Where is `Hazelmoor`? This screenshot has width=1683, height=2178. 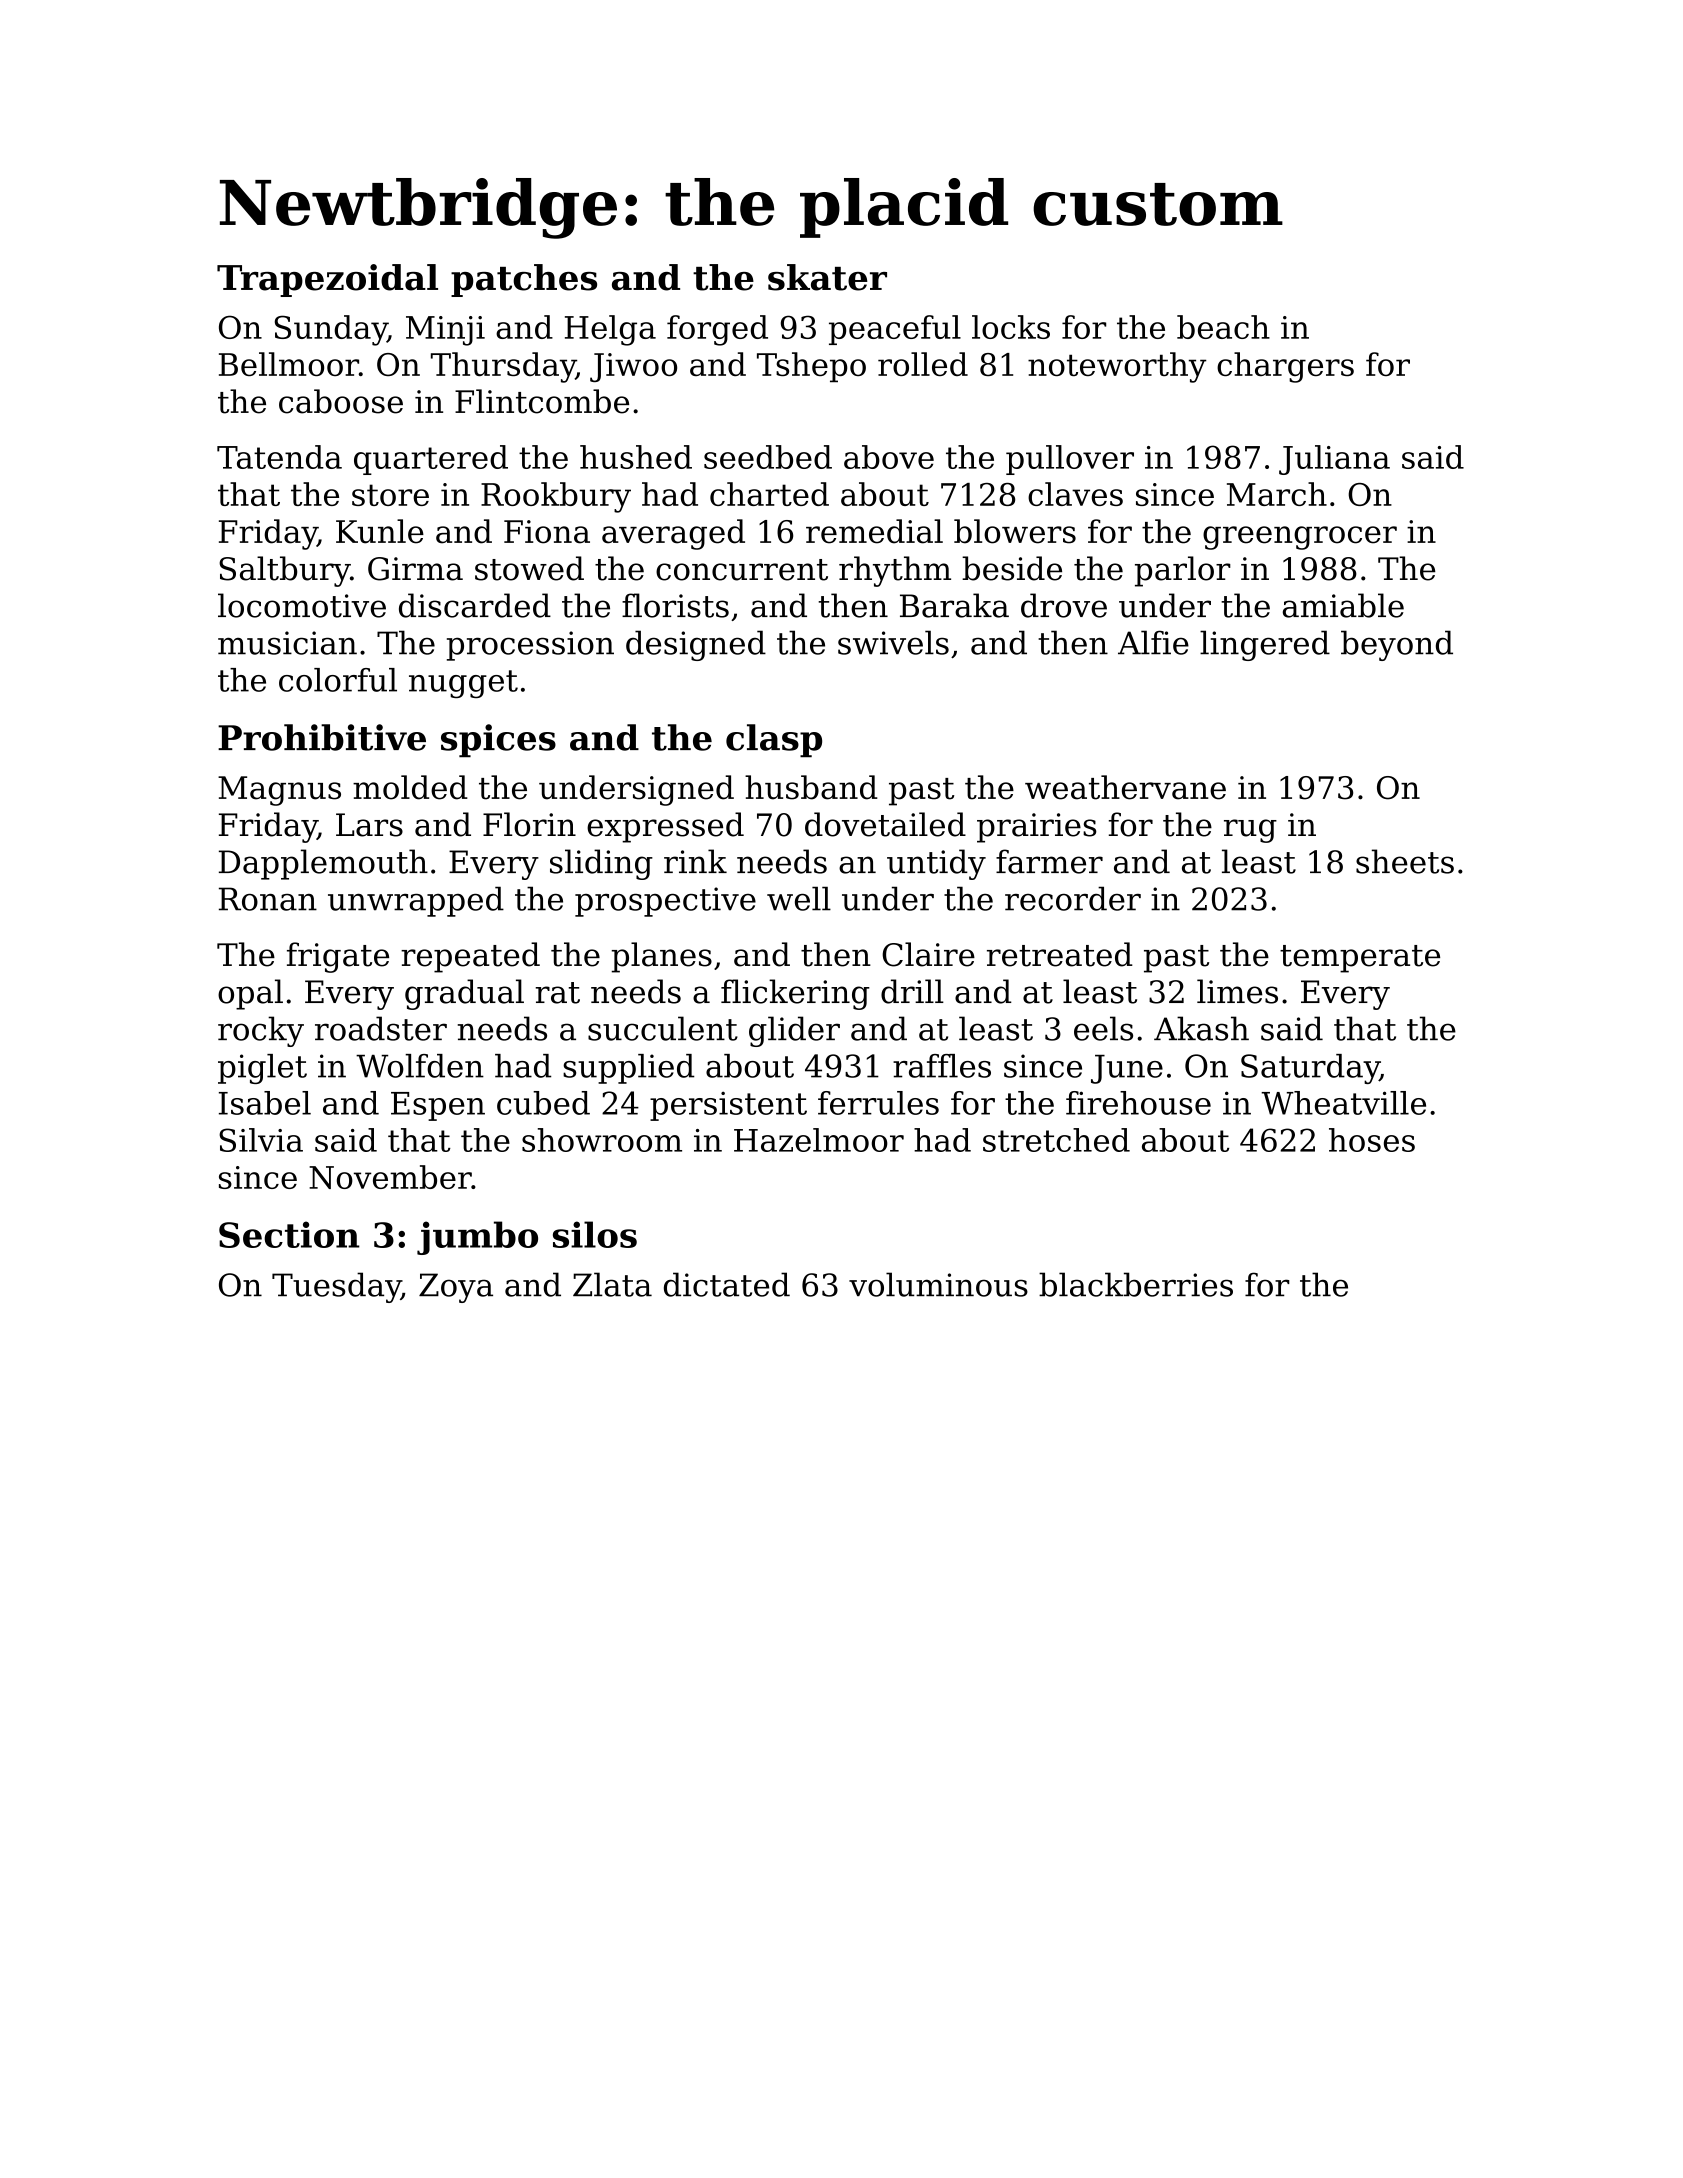 Hazelmoor is located at coordinates (819, 1140).
